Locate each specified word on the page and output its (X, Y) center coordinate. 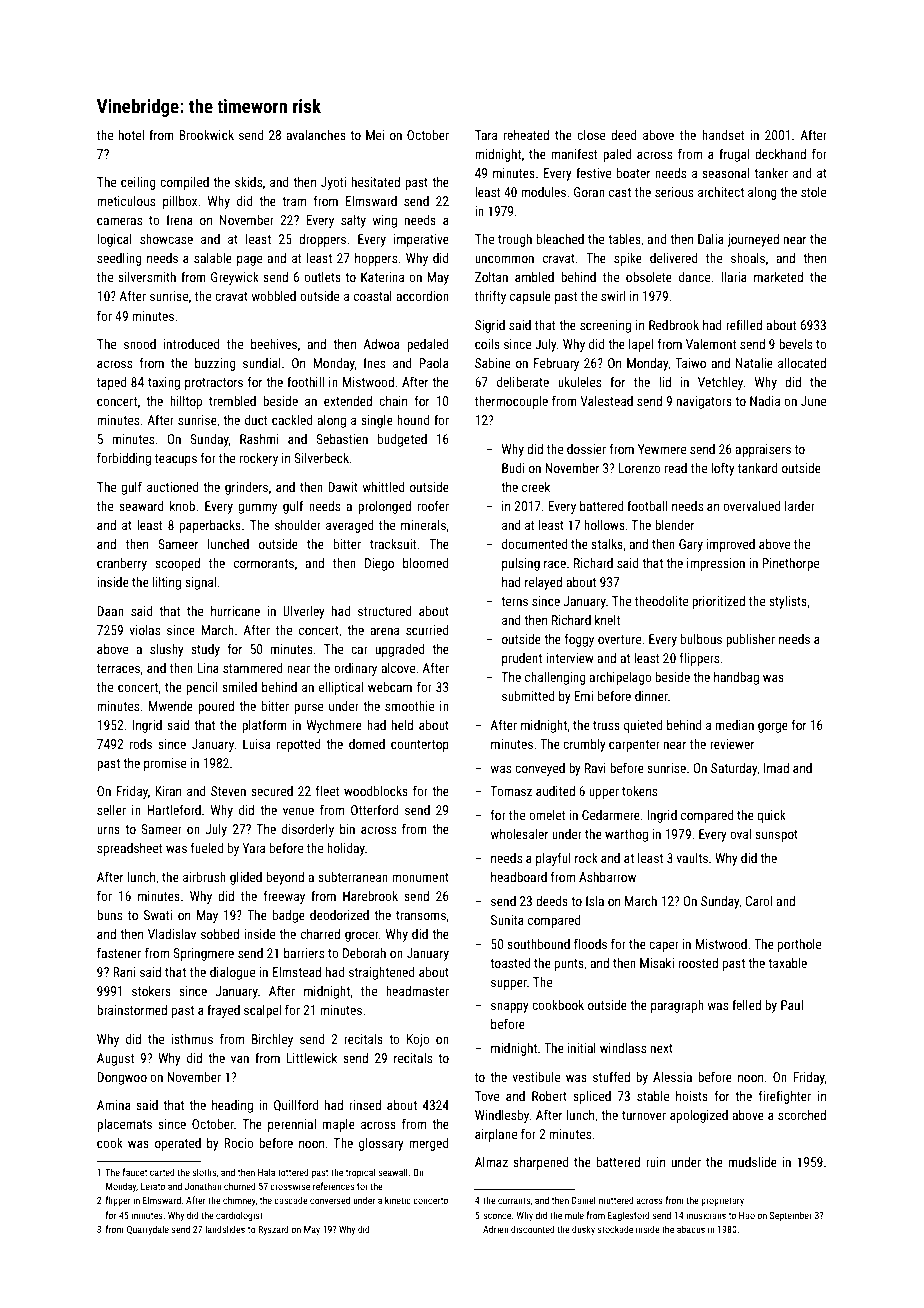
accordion (422, 296)
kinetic (398, 1200)
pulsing (521, 564)
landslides (225, 1229)
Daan (110, 611)
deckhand (780, 154)
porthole (799, 945)
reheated (526, 135)
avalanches (316, 135)
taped (111, 383)
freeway (284, 897)
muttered (616, 1200)
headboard (519, 877)
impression (716, 564)
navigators (704, 402)
